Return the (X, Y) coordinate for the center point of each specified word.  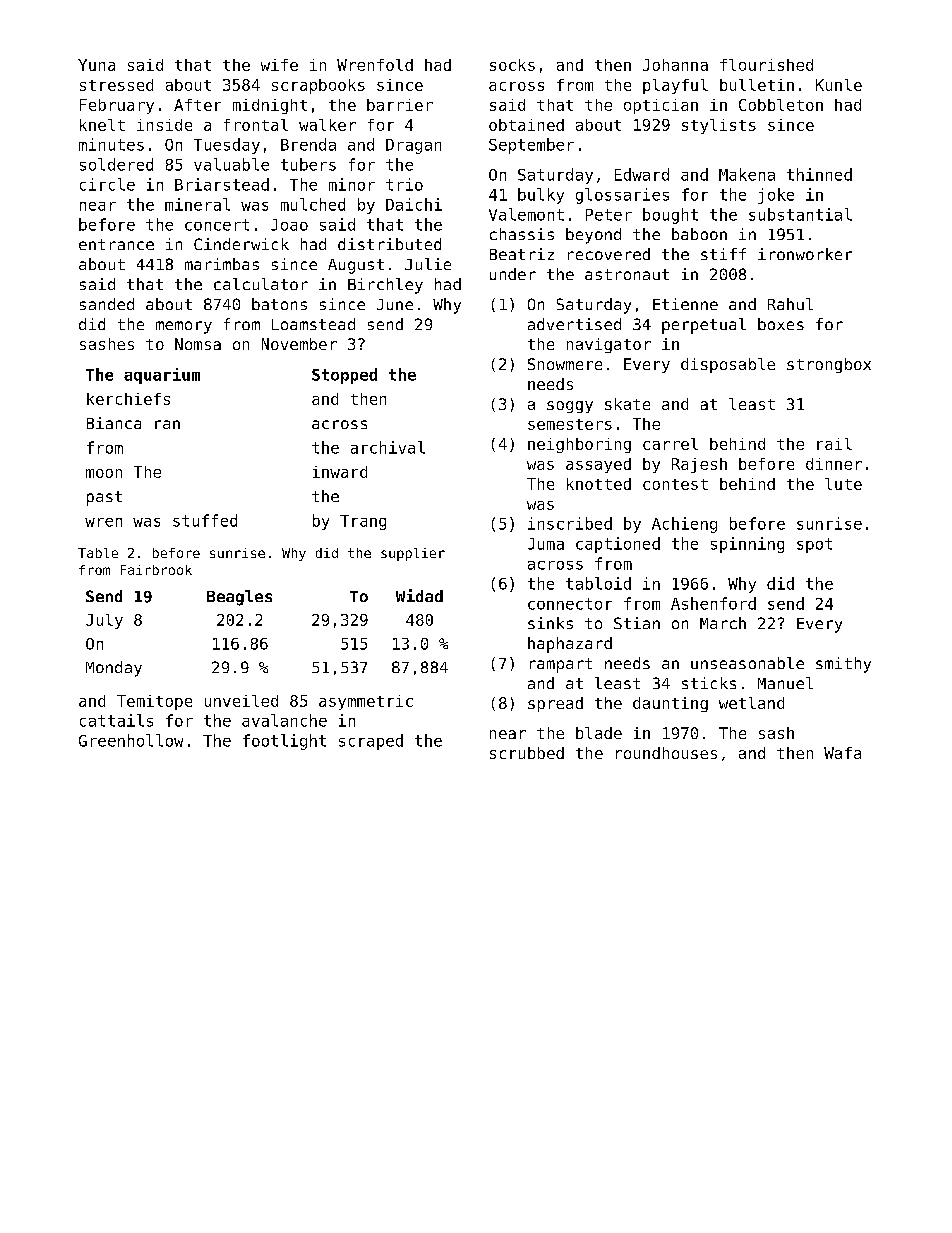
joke (776, 196)
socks (512, 65)
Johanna (675, 65)
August (356, 266)
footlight (284, 742)
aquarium (162, 376)
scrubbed (527, 753)
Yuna (96, 65)
